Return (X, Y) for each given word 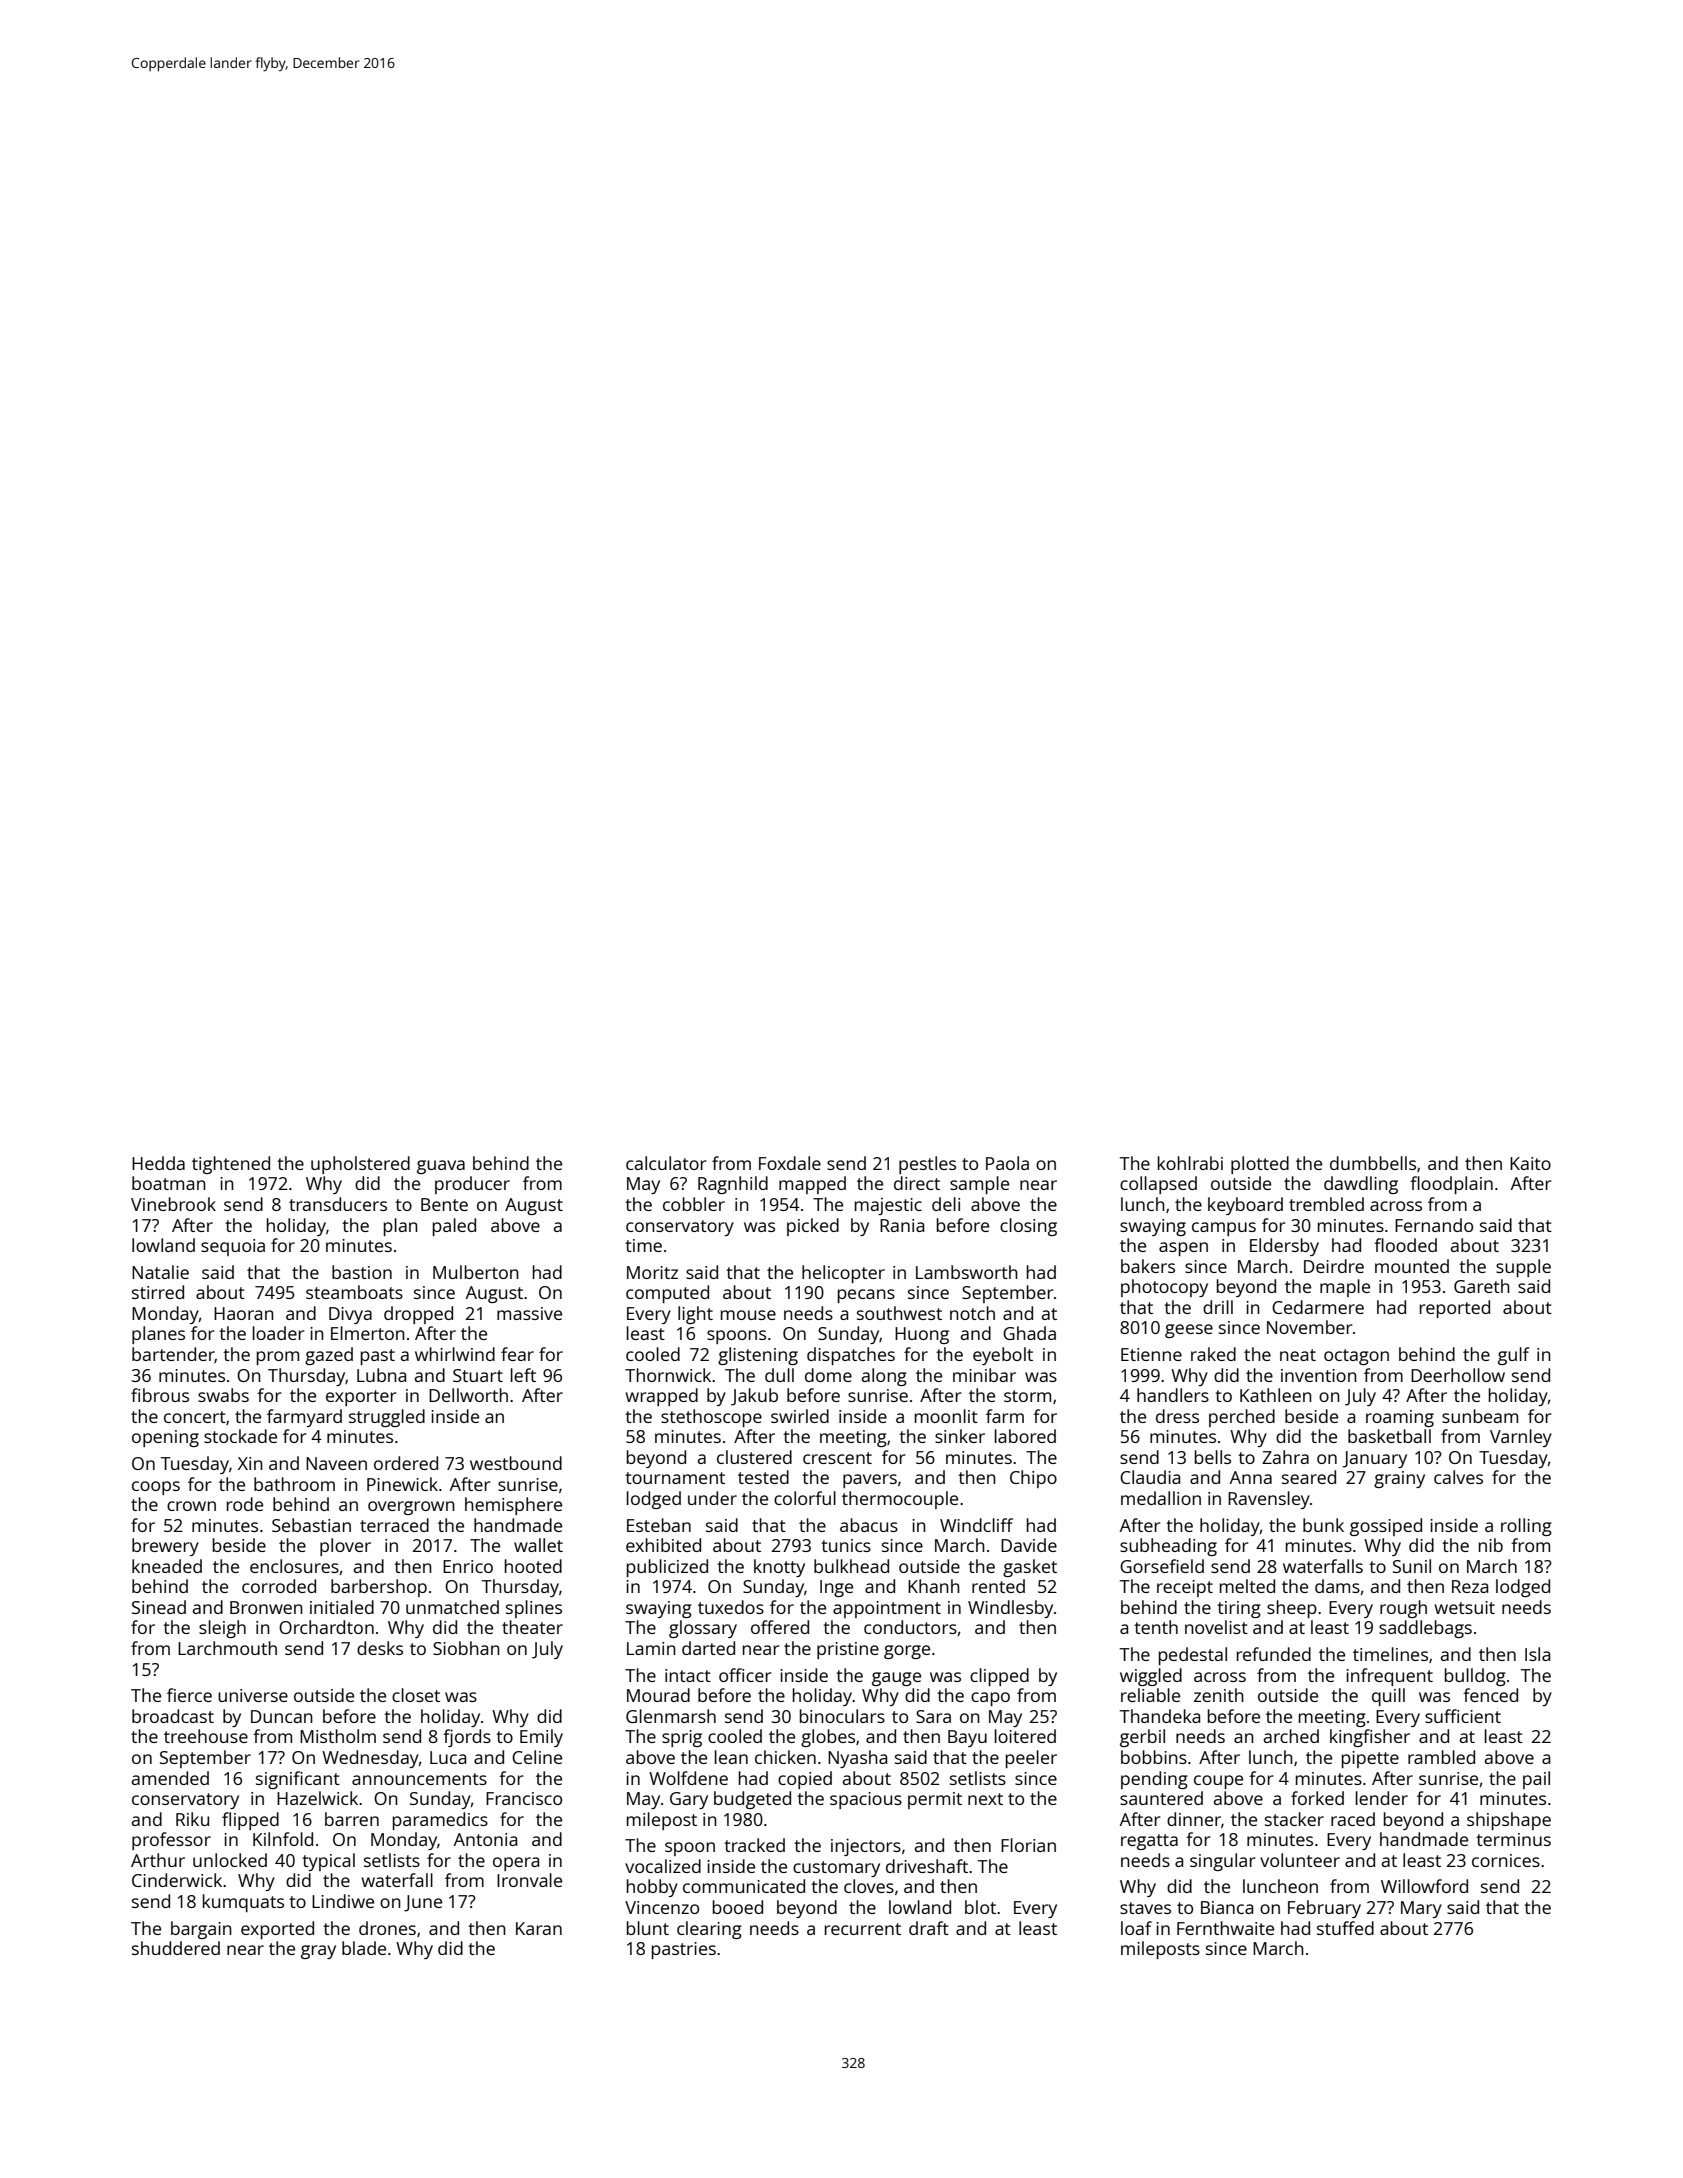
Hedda (158, 1163)
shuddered (176, 1948)
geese (1189, 1331)
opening (165, 1438)
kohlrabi (1190, 1163)
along (884, 1377)
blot (980, 1907)
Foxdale (790, 1163)
